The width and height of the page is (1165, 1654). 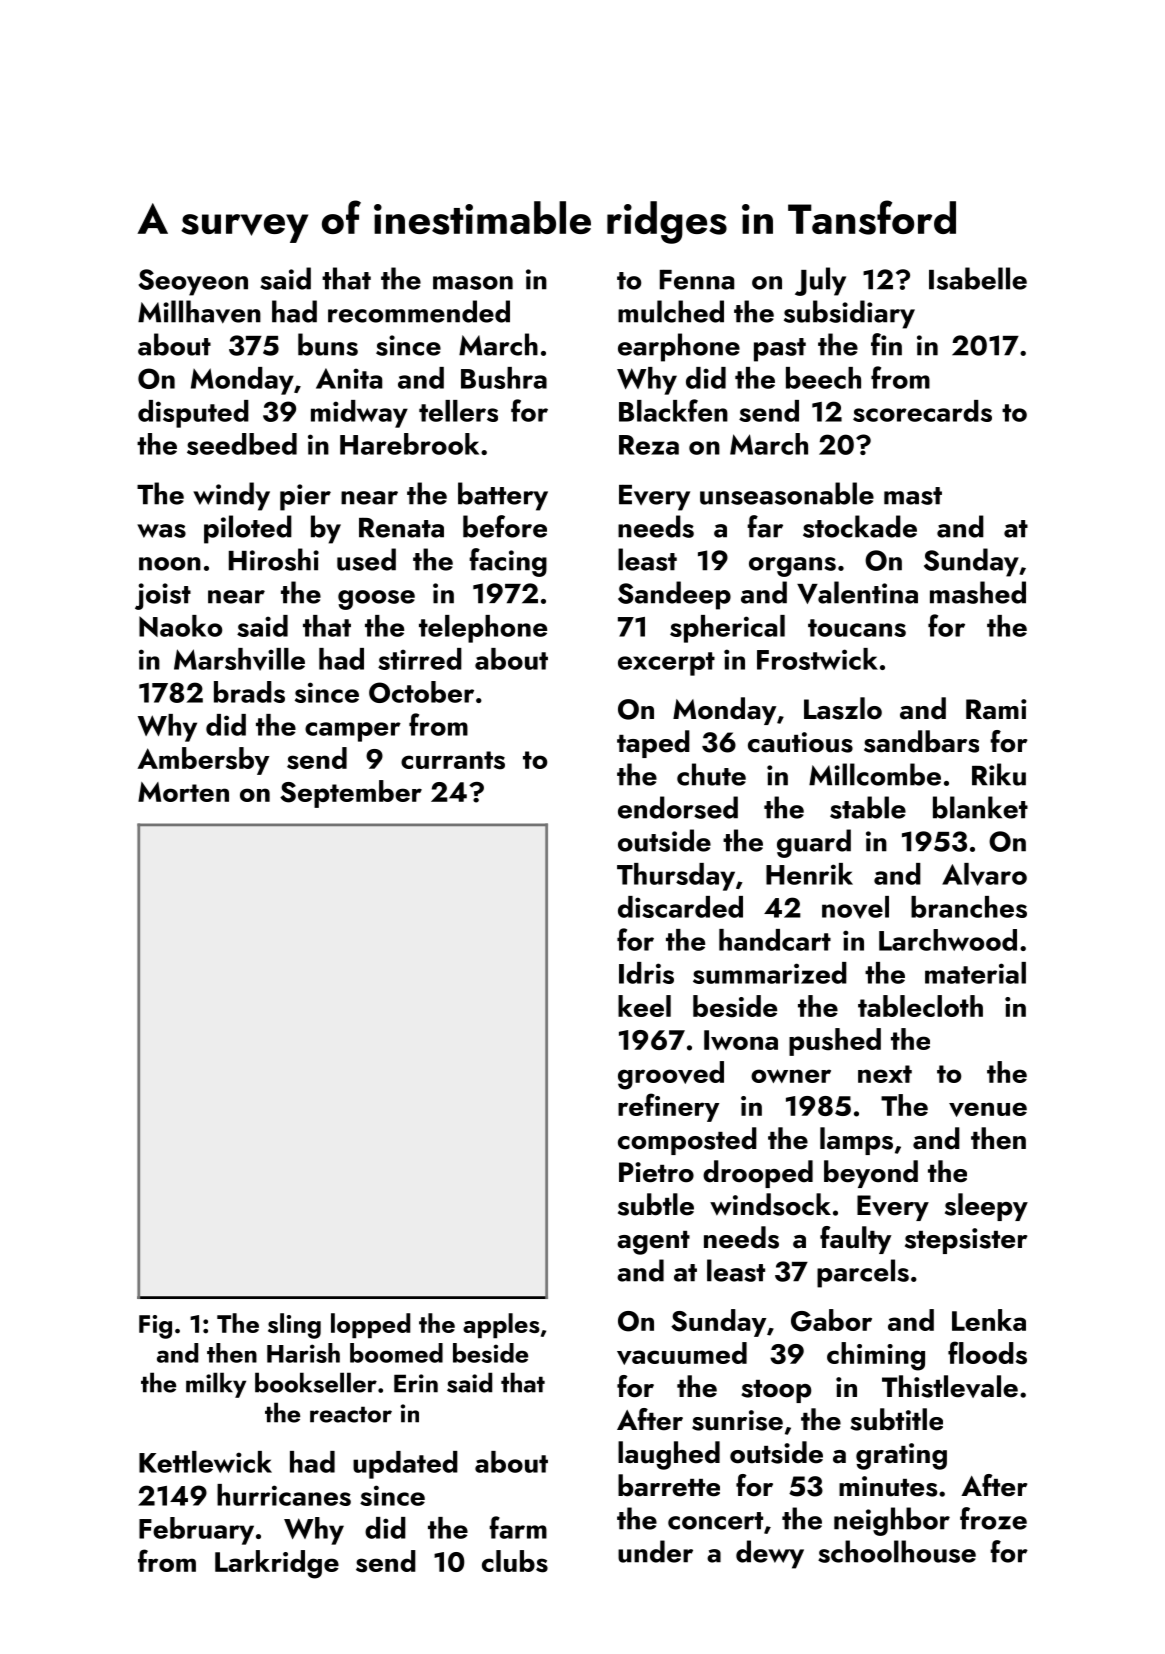 I want to click on February, so click(x=196, y=1531).
